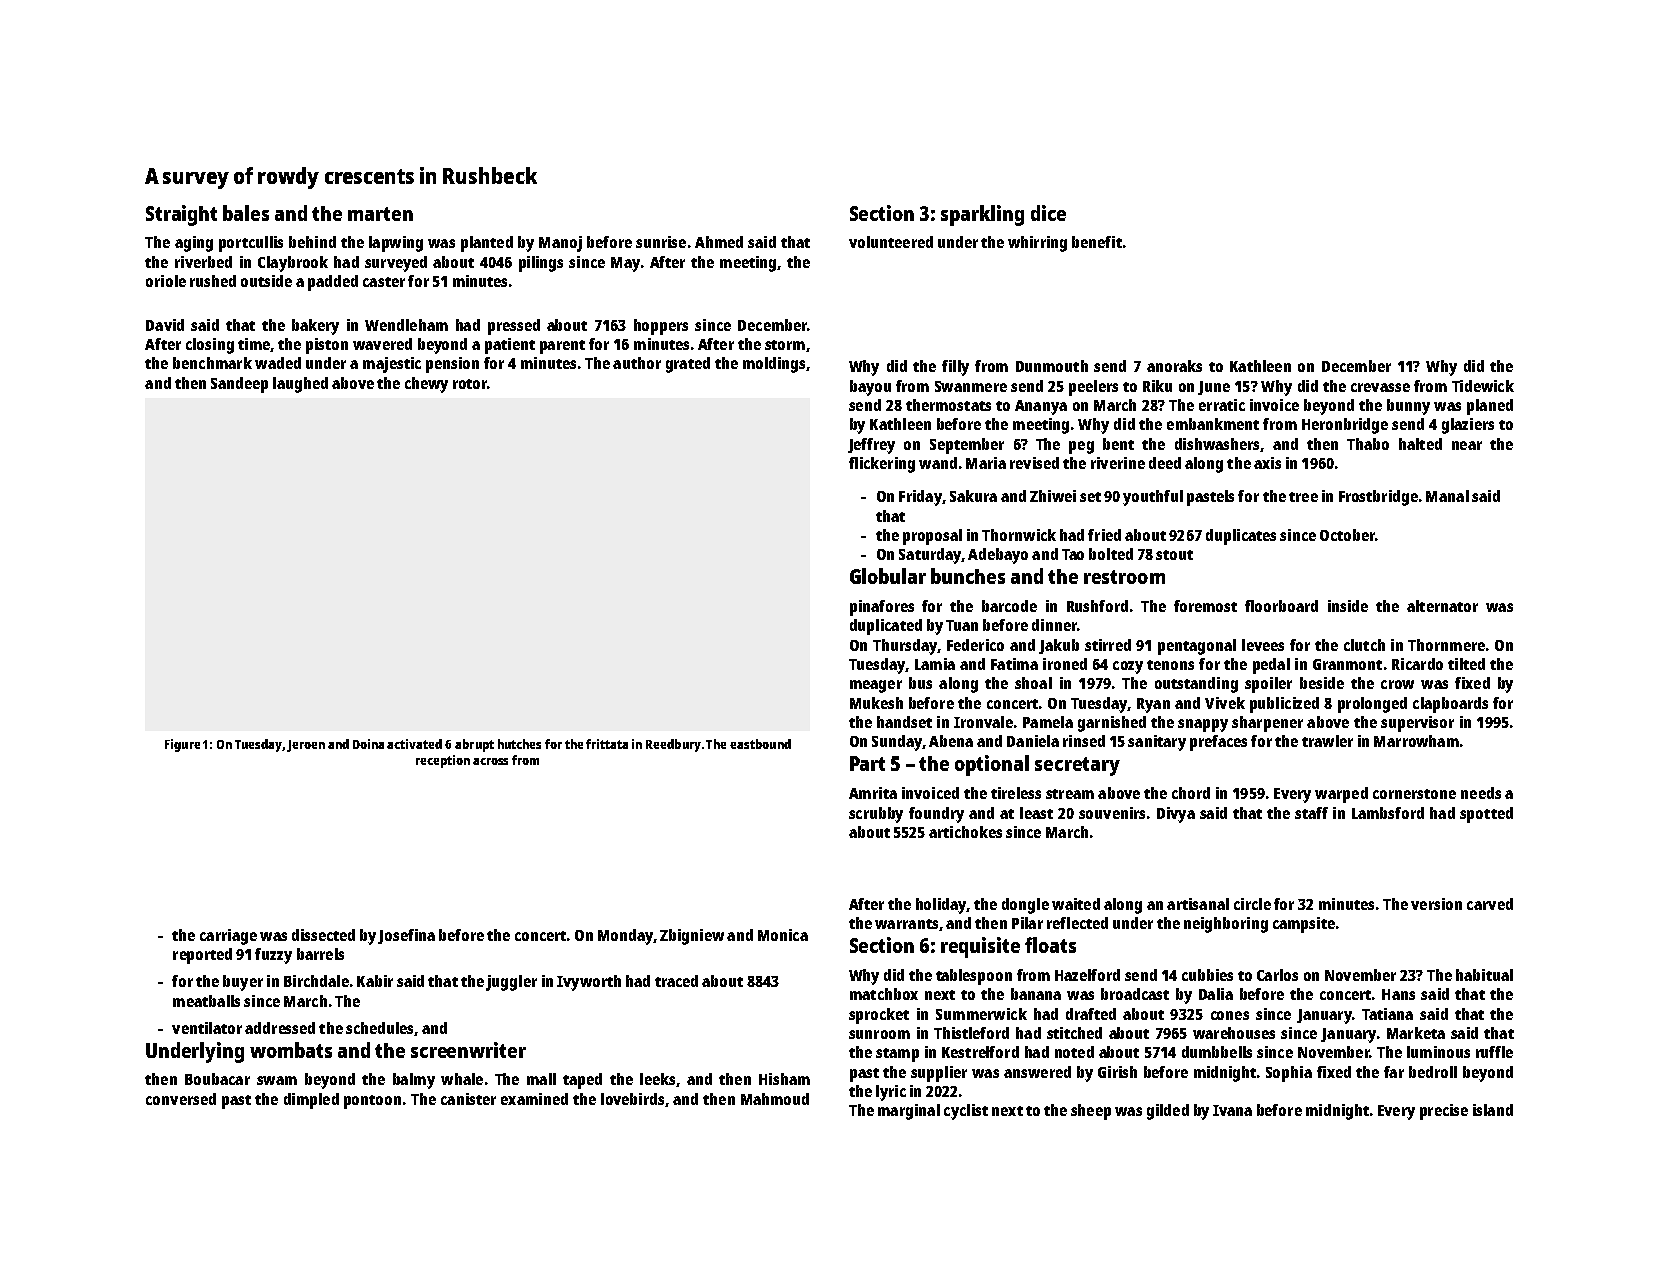 This screenshot has height=1282, width=1659. I want to click on alternator, so click(1442, 606).
